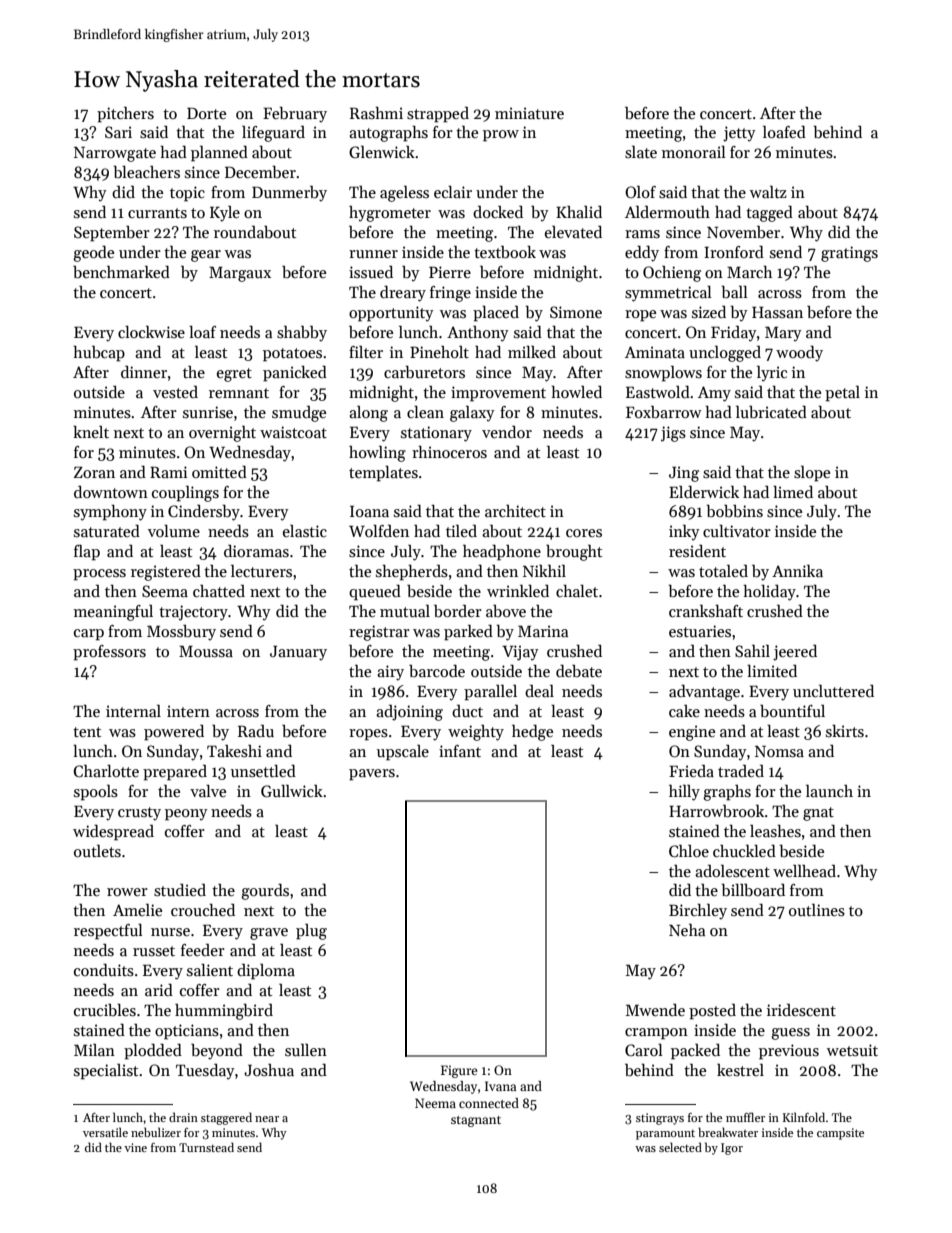 Image resolution: width=952 pixels, height=1233 pixels. I want to click on stagnant, so click(476, 1121).
